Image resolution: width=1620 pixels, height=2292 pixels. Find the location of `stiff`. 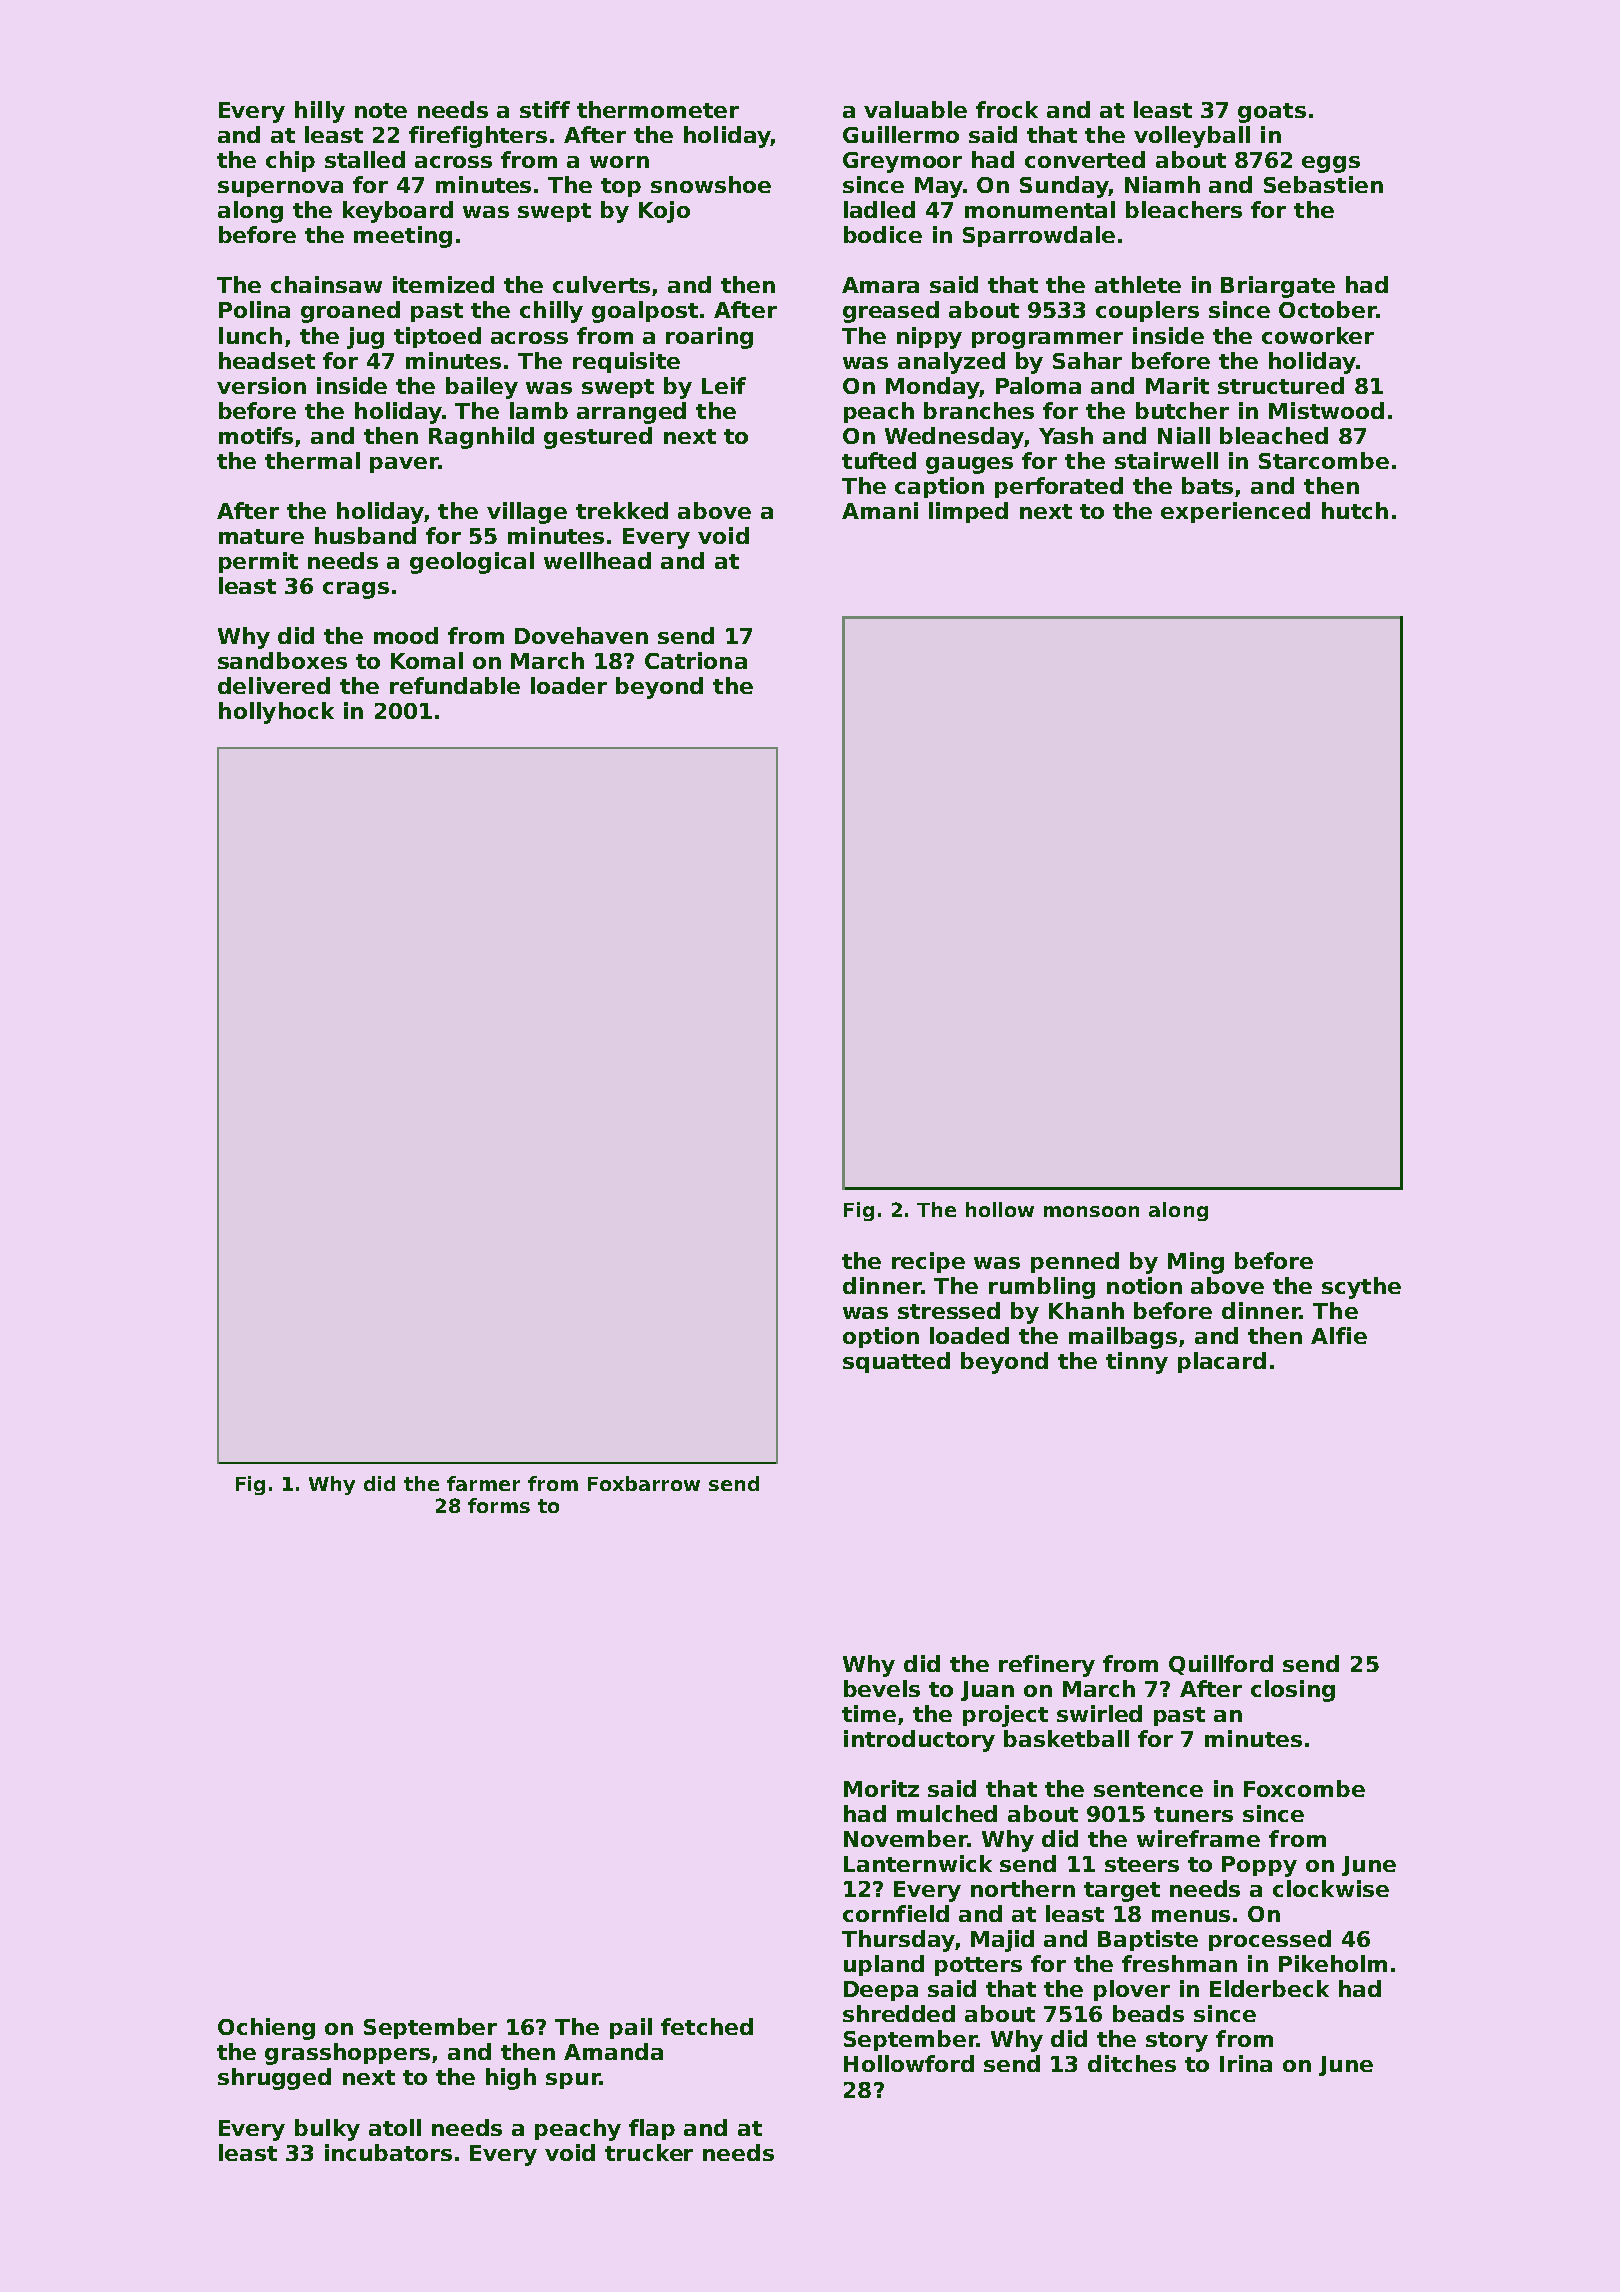

stiff is located at coordinates (545, 109).
